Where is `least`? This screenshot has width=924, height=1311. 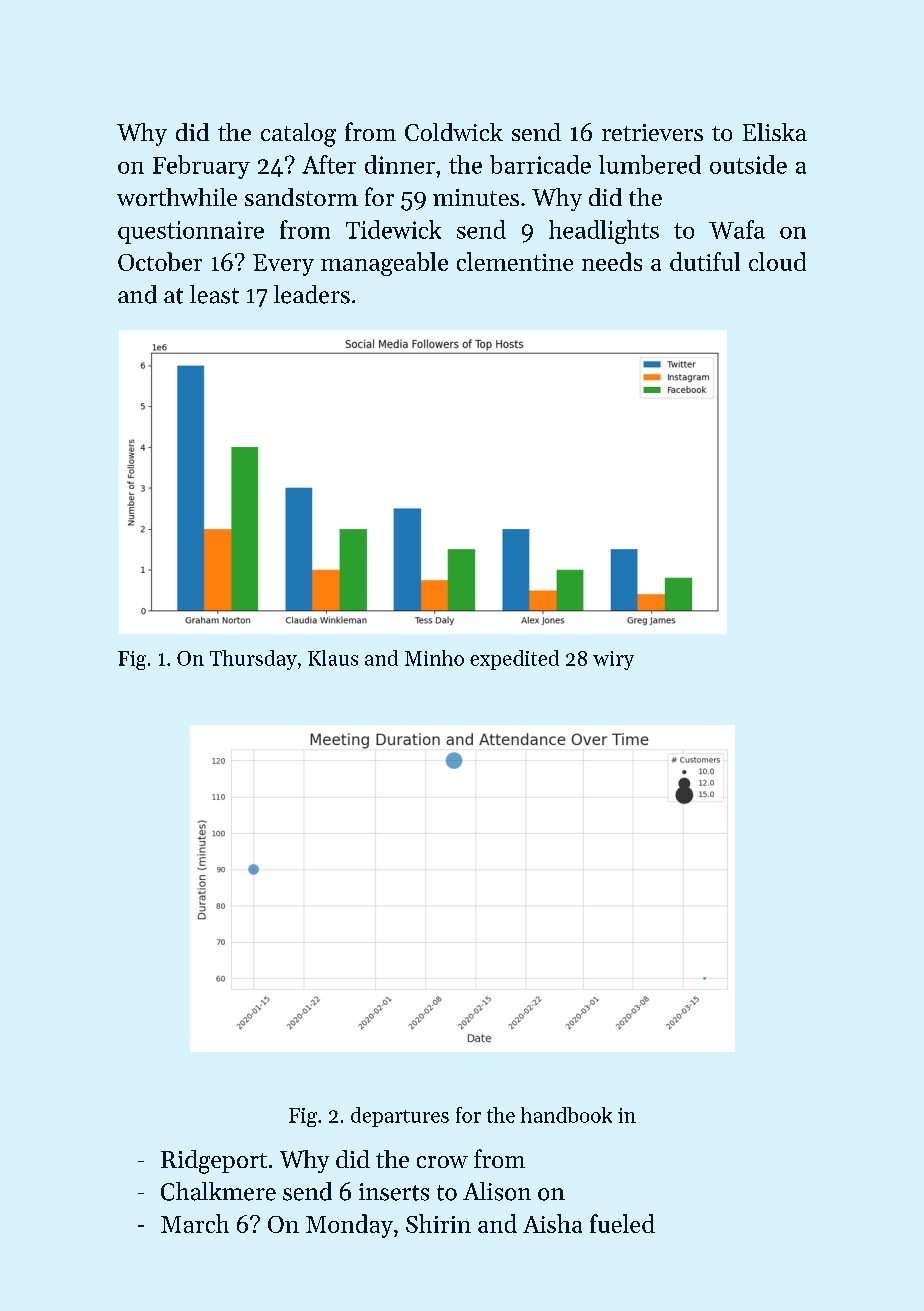 least is located at coordinates (214, 294).
